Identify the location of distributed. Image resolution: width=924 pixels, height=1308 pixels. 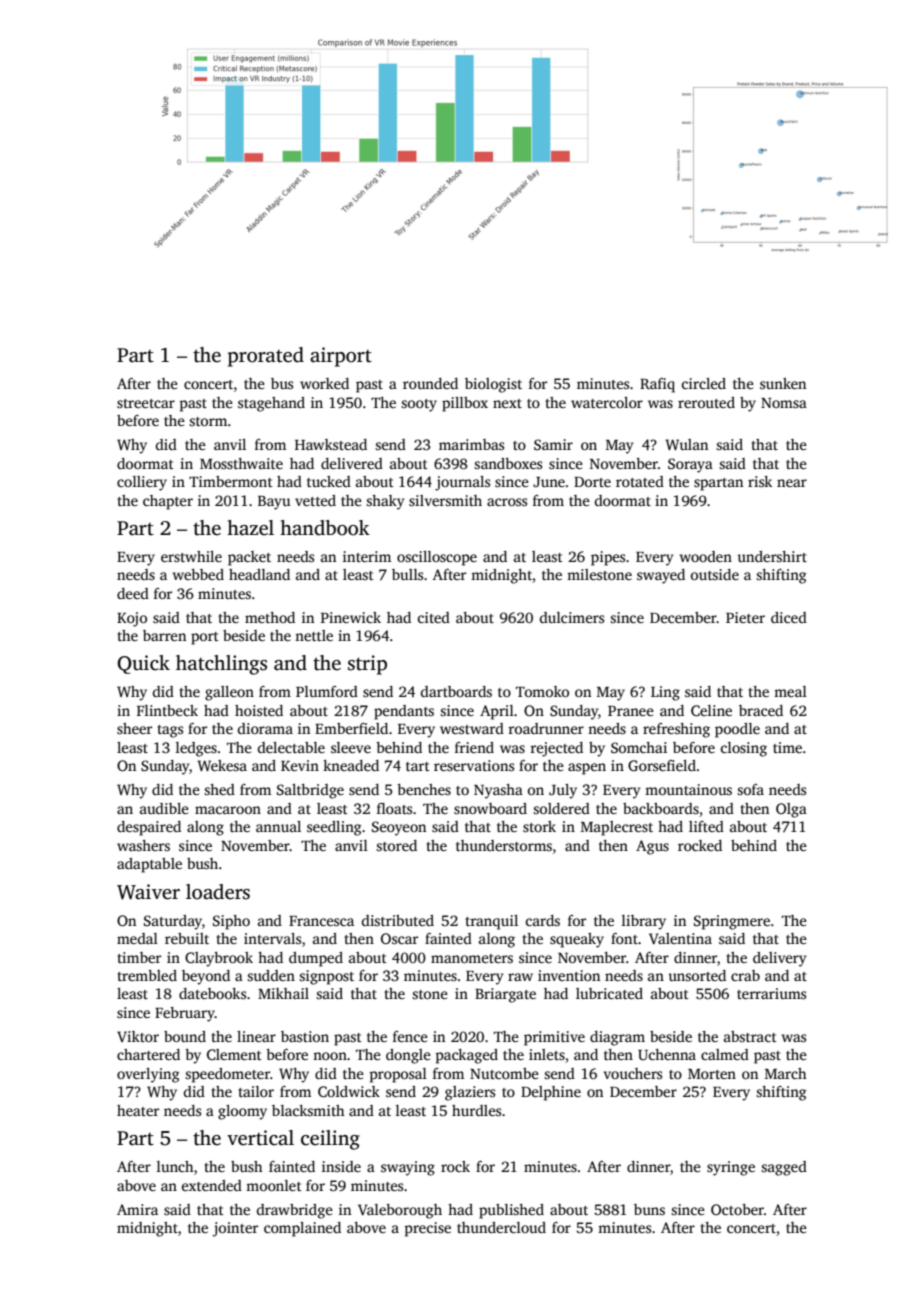
(398, 920).
